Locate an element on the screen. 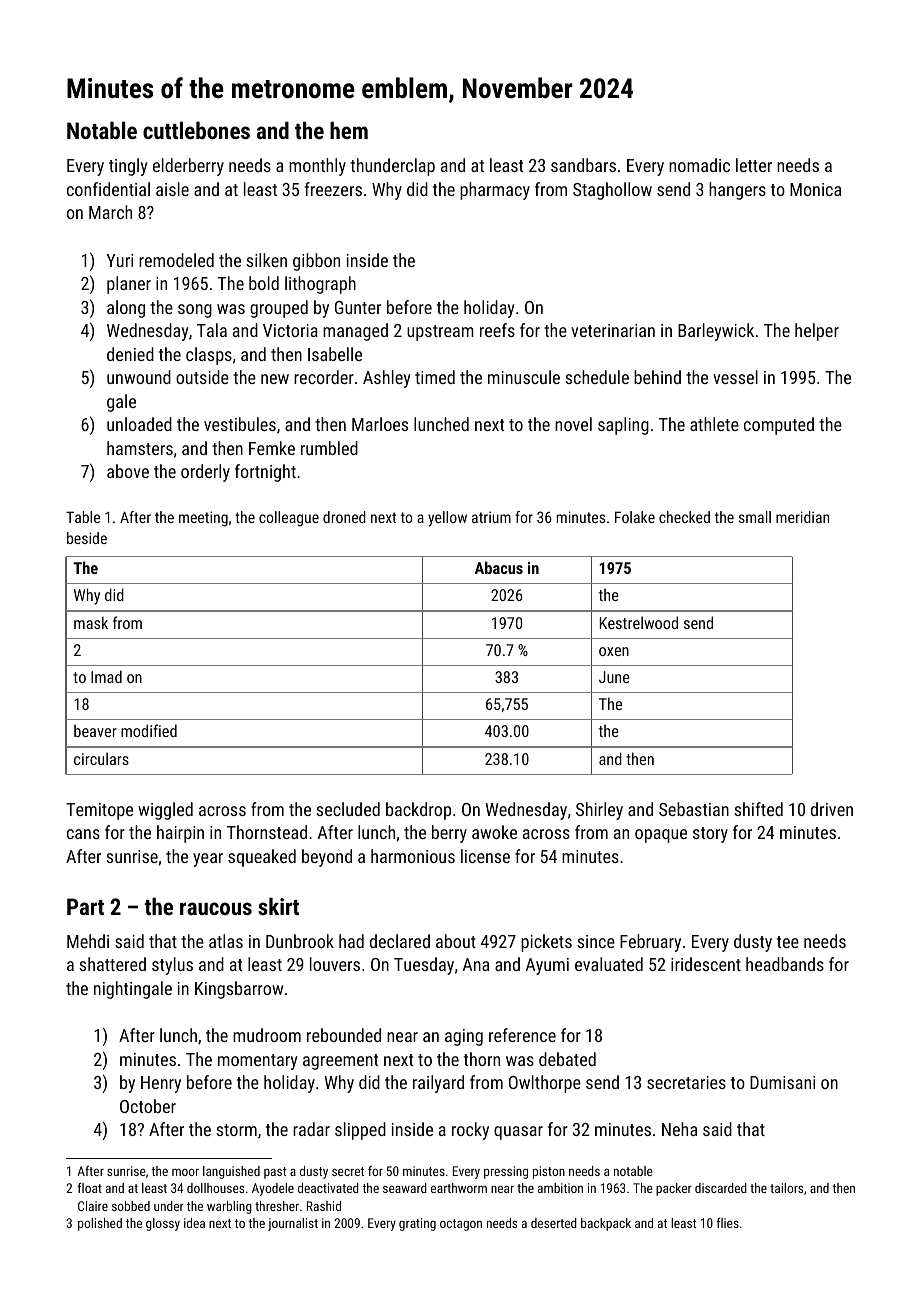  behind is located at coordinates (657, 377).
